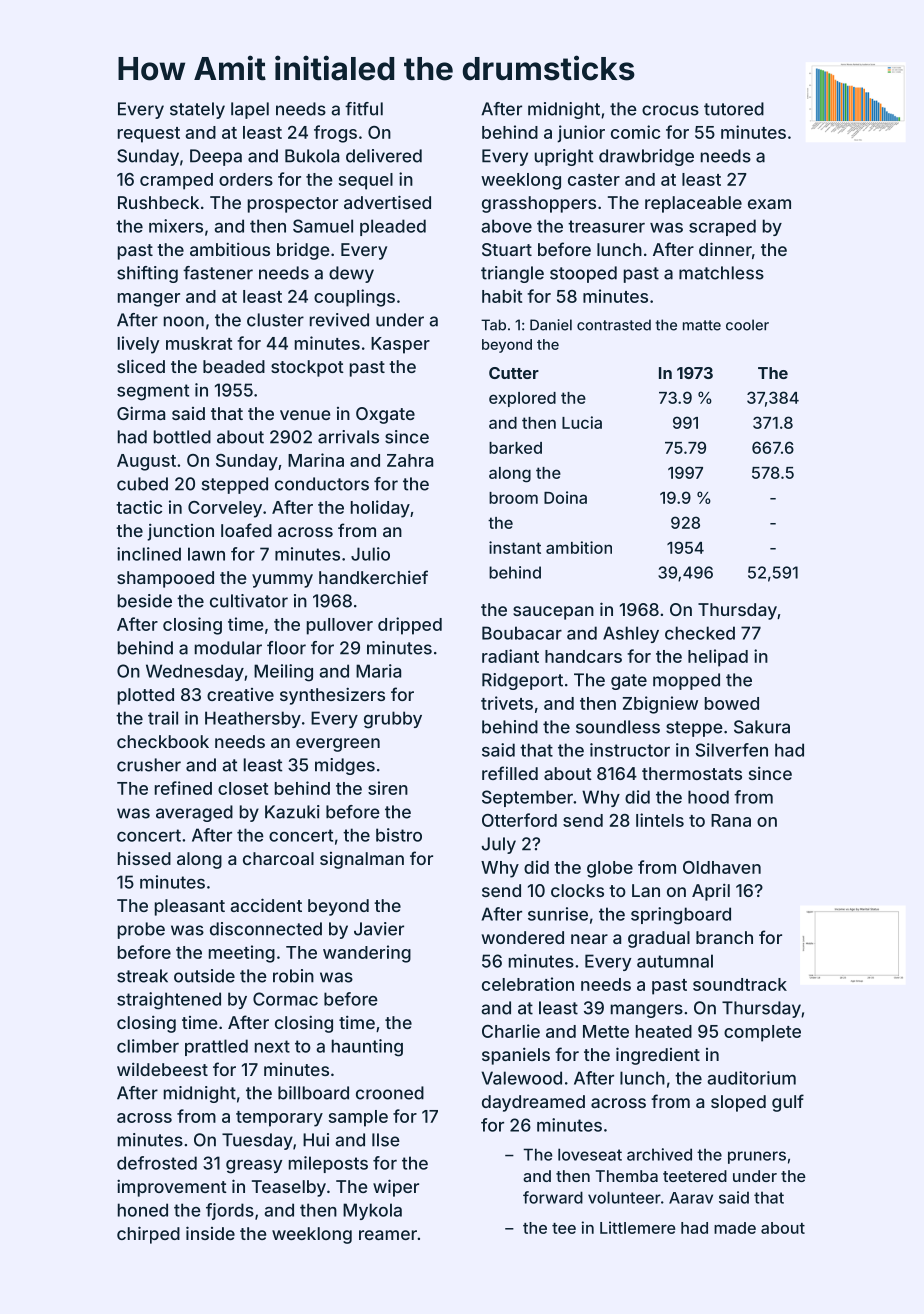  What do you see at coordinates (533, 1103) in the page?
I see `daydreamed` at bounding box center [533, 1103].
